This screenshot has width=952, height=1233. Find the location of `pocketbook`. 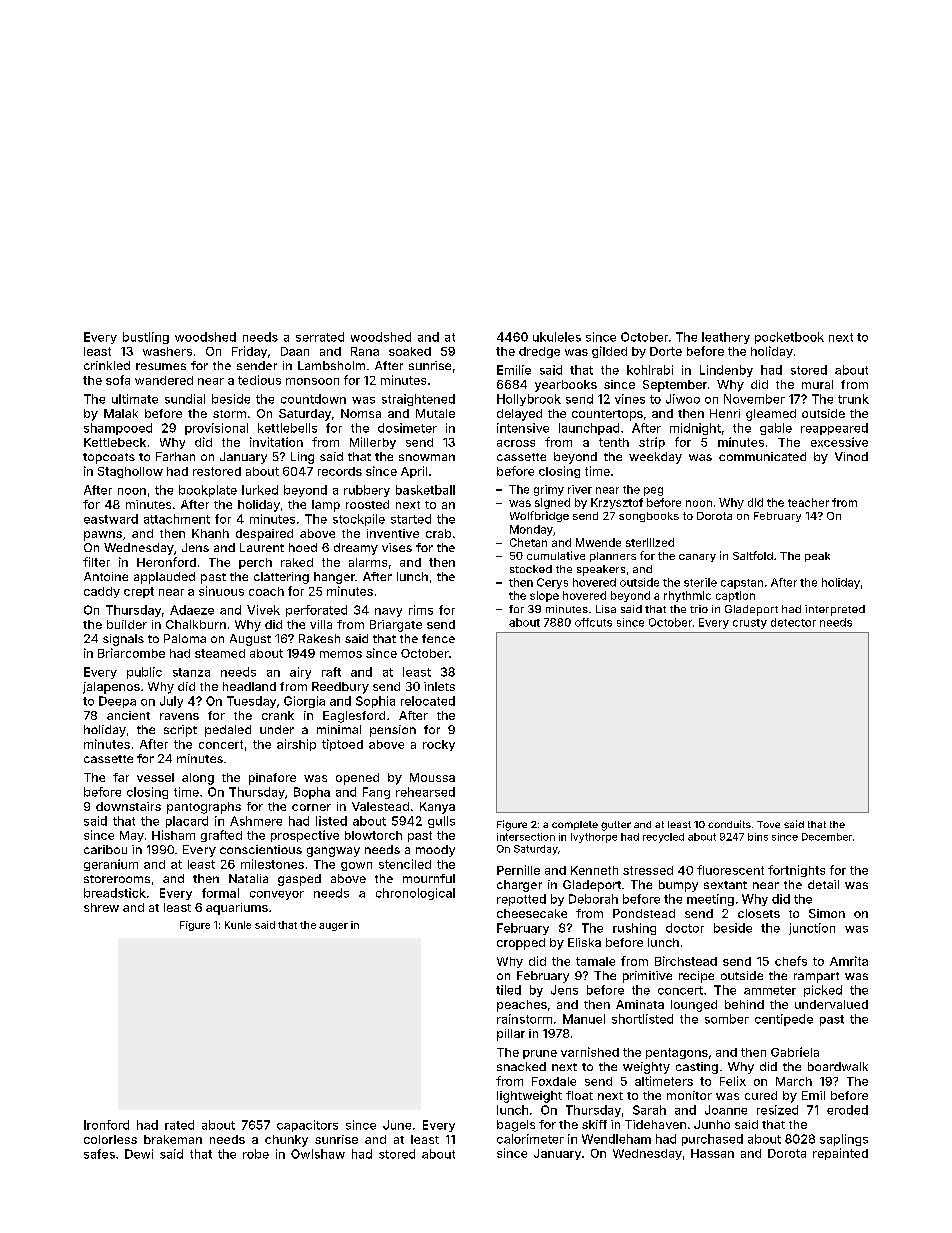

pocketbook is located at coordinates (789, 338).
